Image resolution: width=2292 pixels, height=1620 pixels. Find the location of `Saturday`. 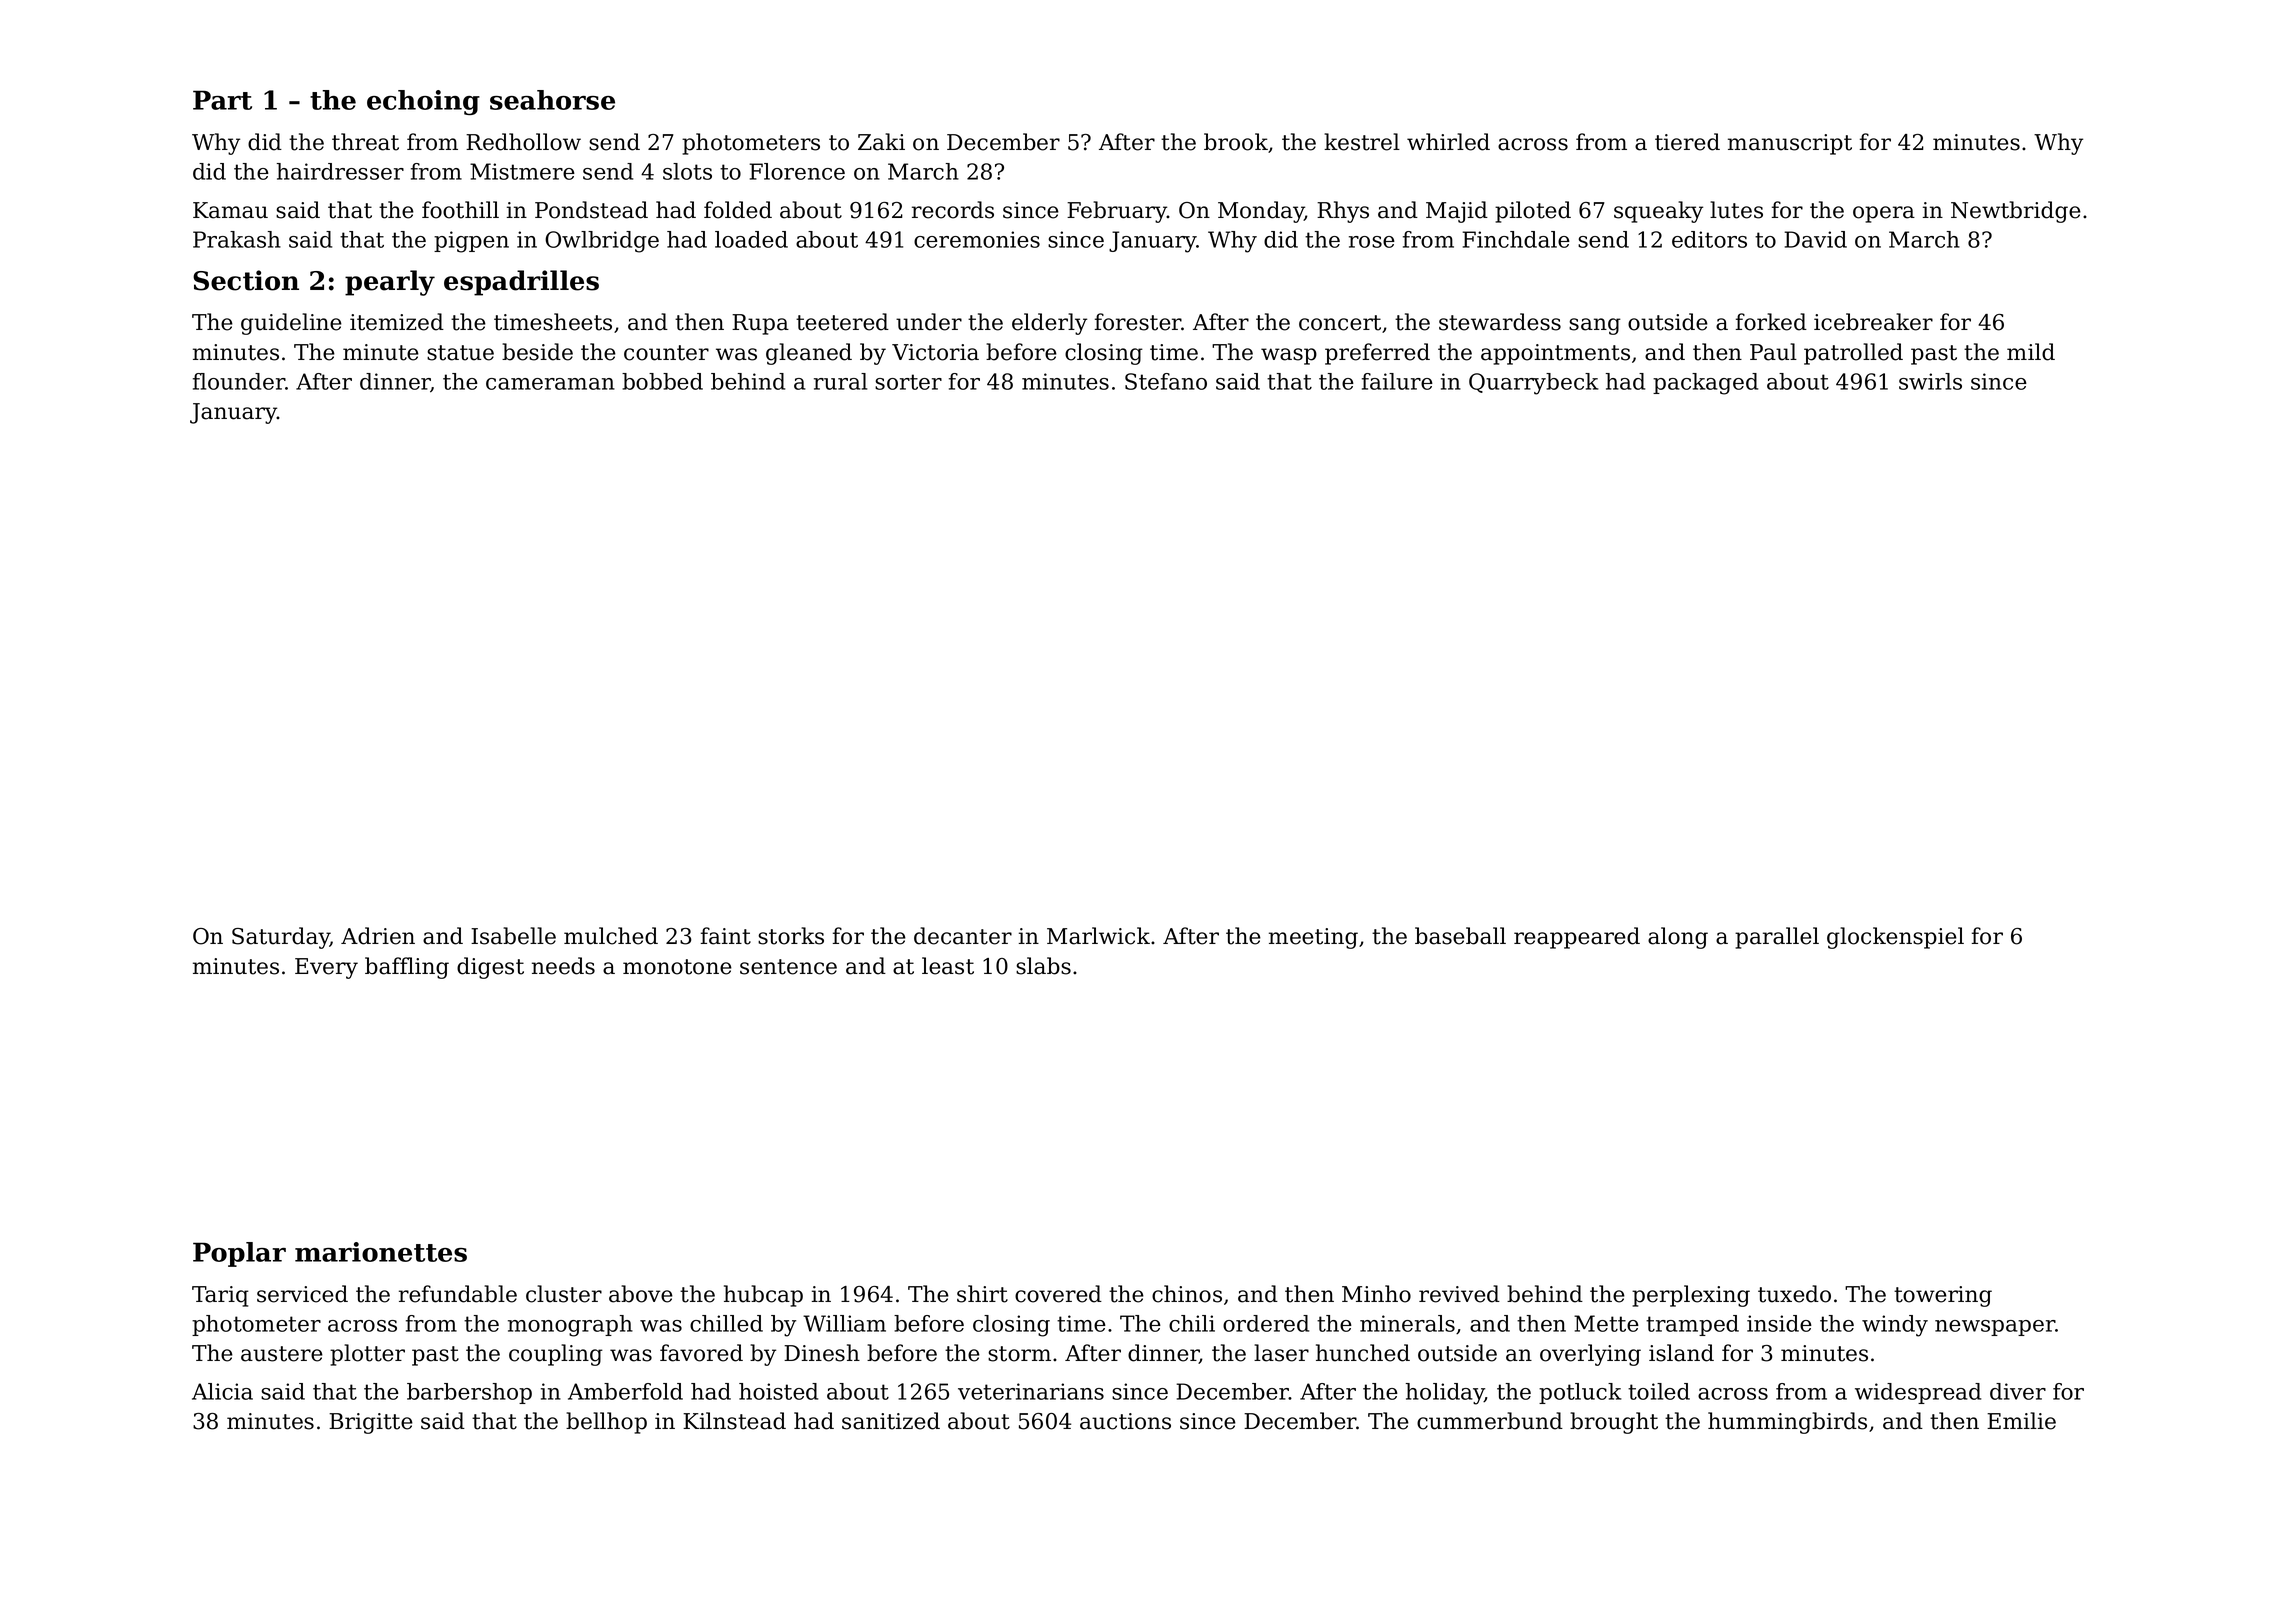

Saturday is located at coordinates (281, 938).
